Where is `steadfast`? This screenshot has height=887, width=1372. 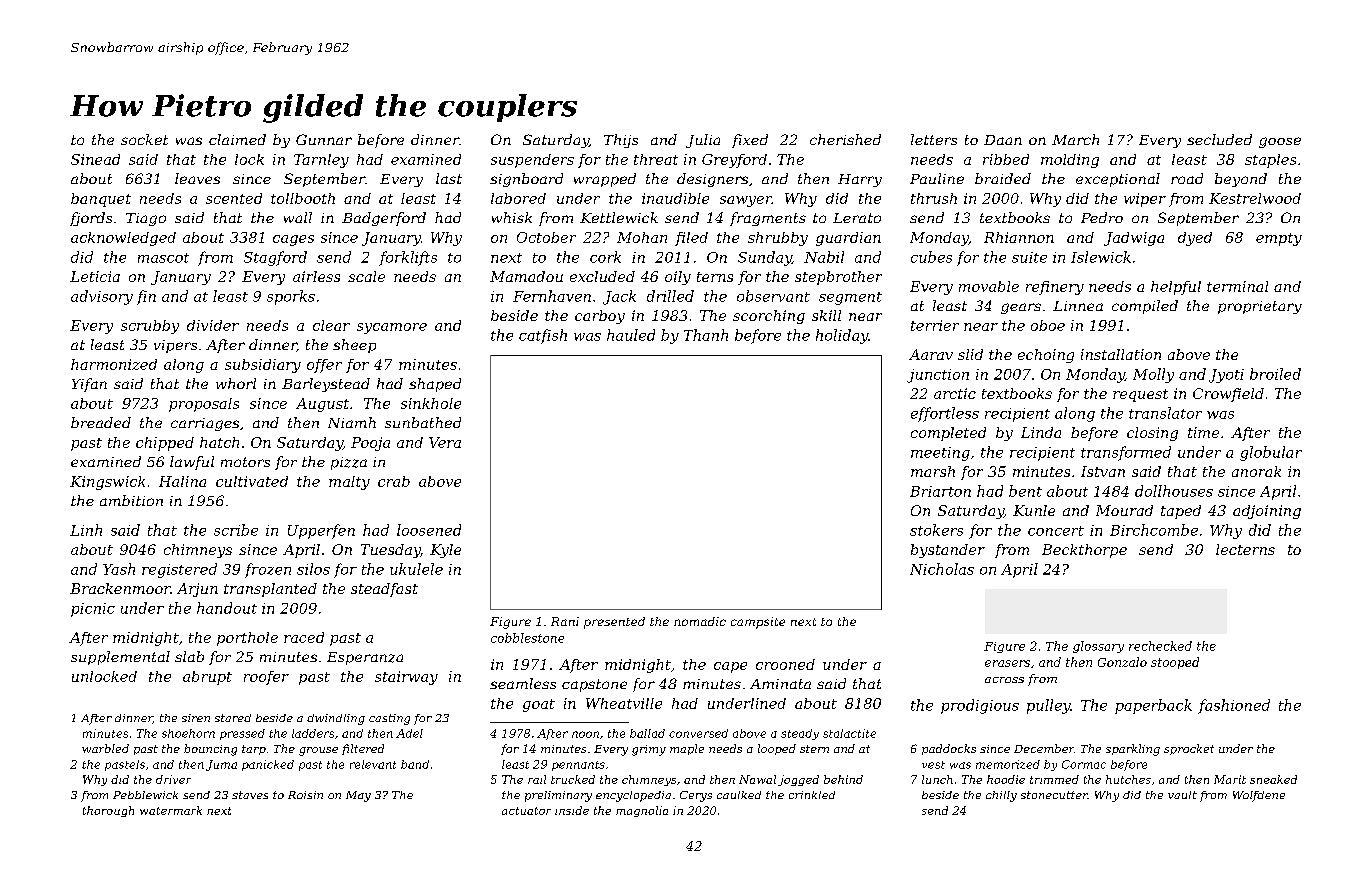
steadfast is located at coordinates (384, 590).
